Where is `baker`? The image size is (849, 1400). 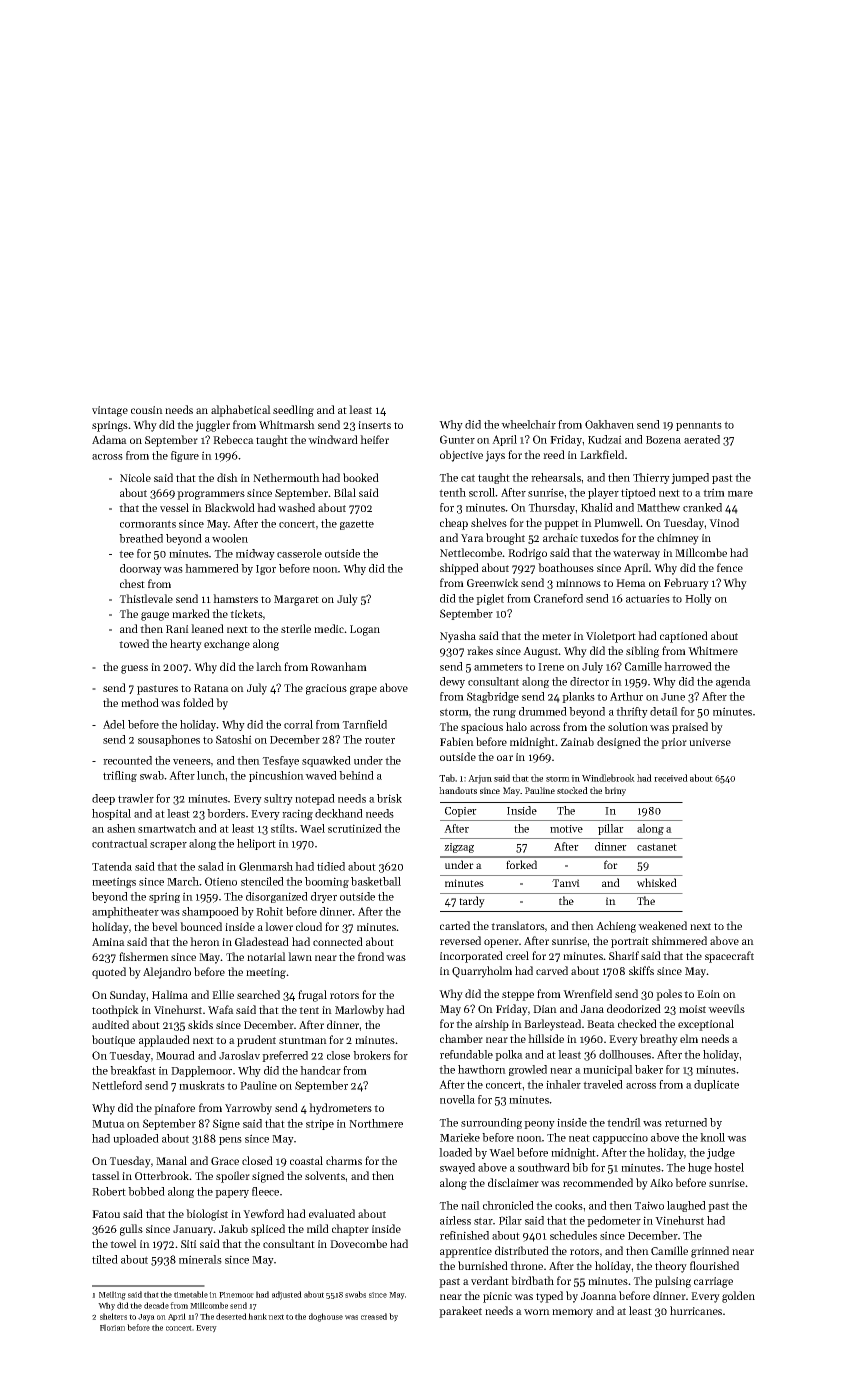
baker is located at coordinates (649, 1069).
